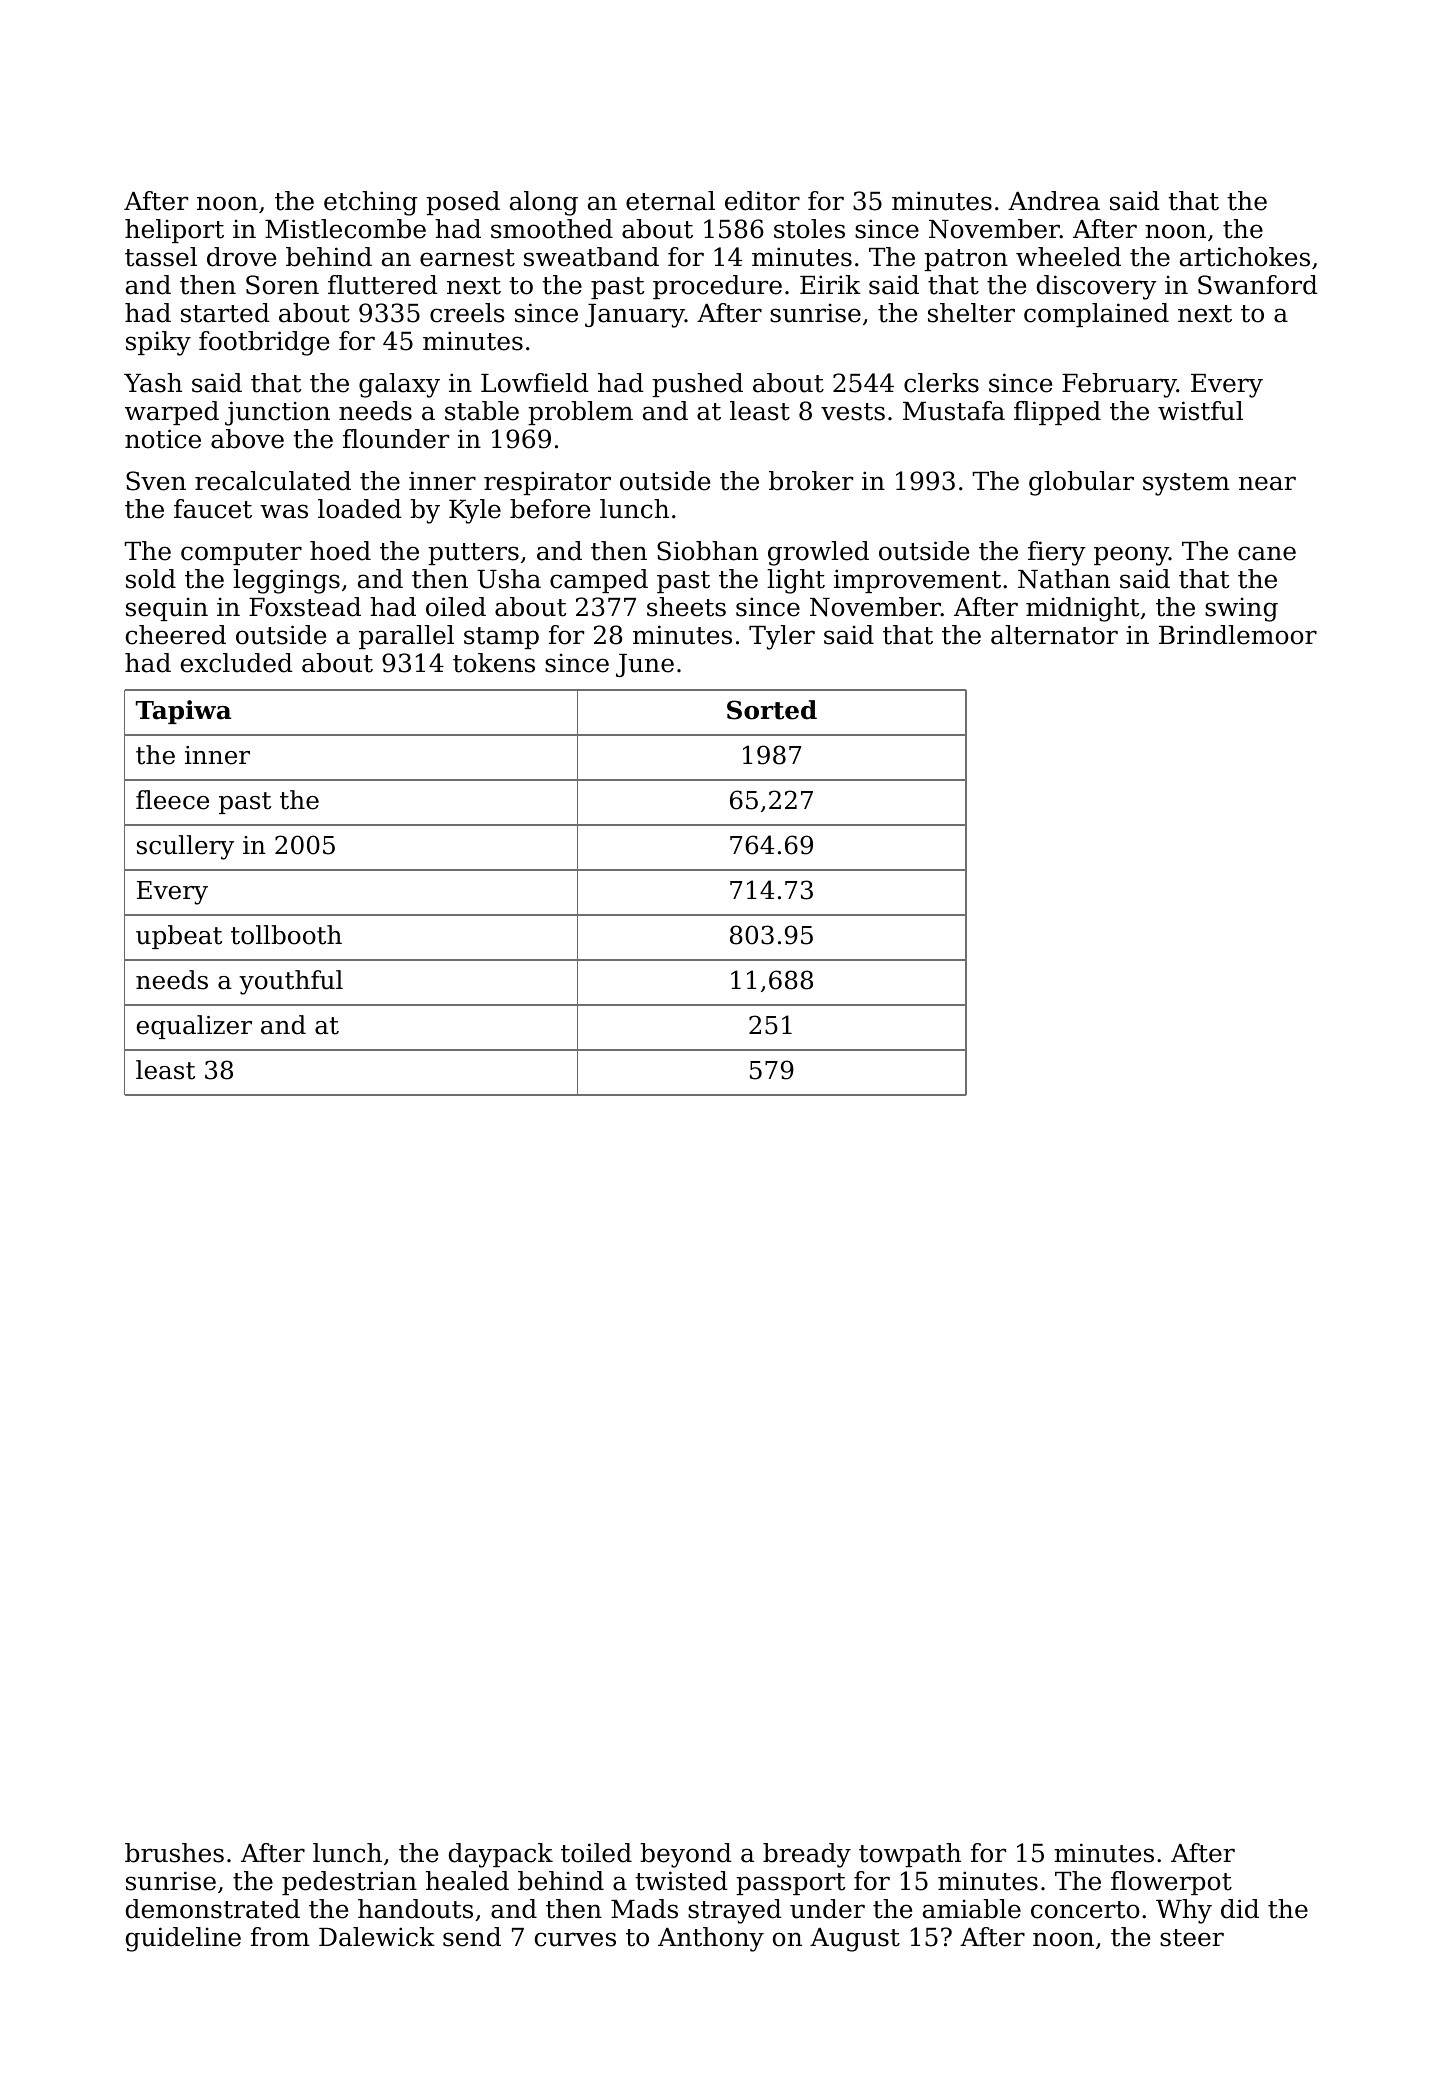  What do you see at coordinates (340, 551) in the document?
I see `hoed` at bounding box center [340, 551].
